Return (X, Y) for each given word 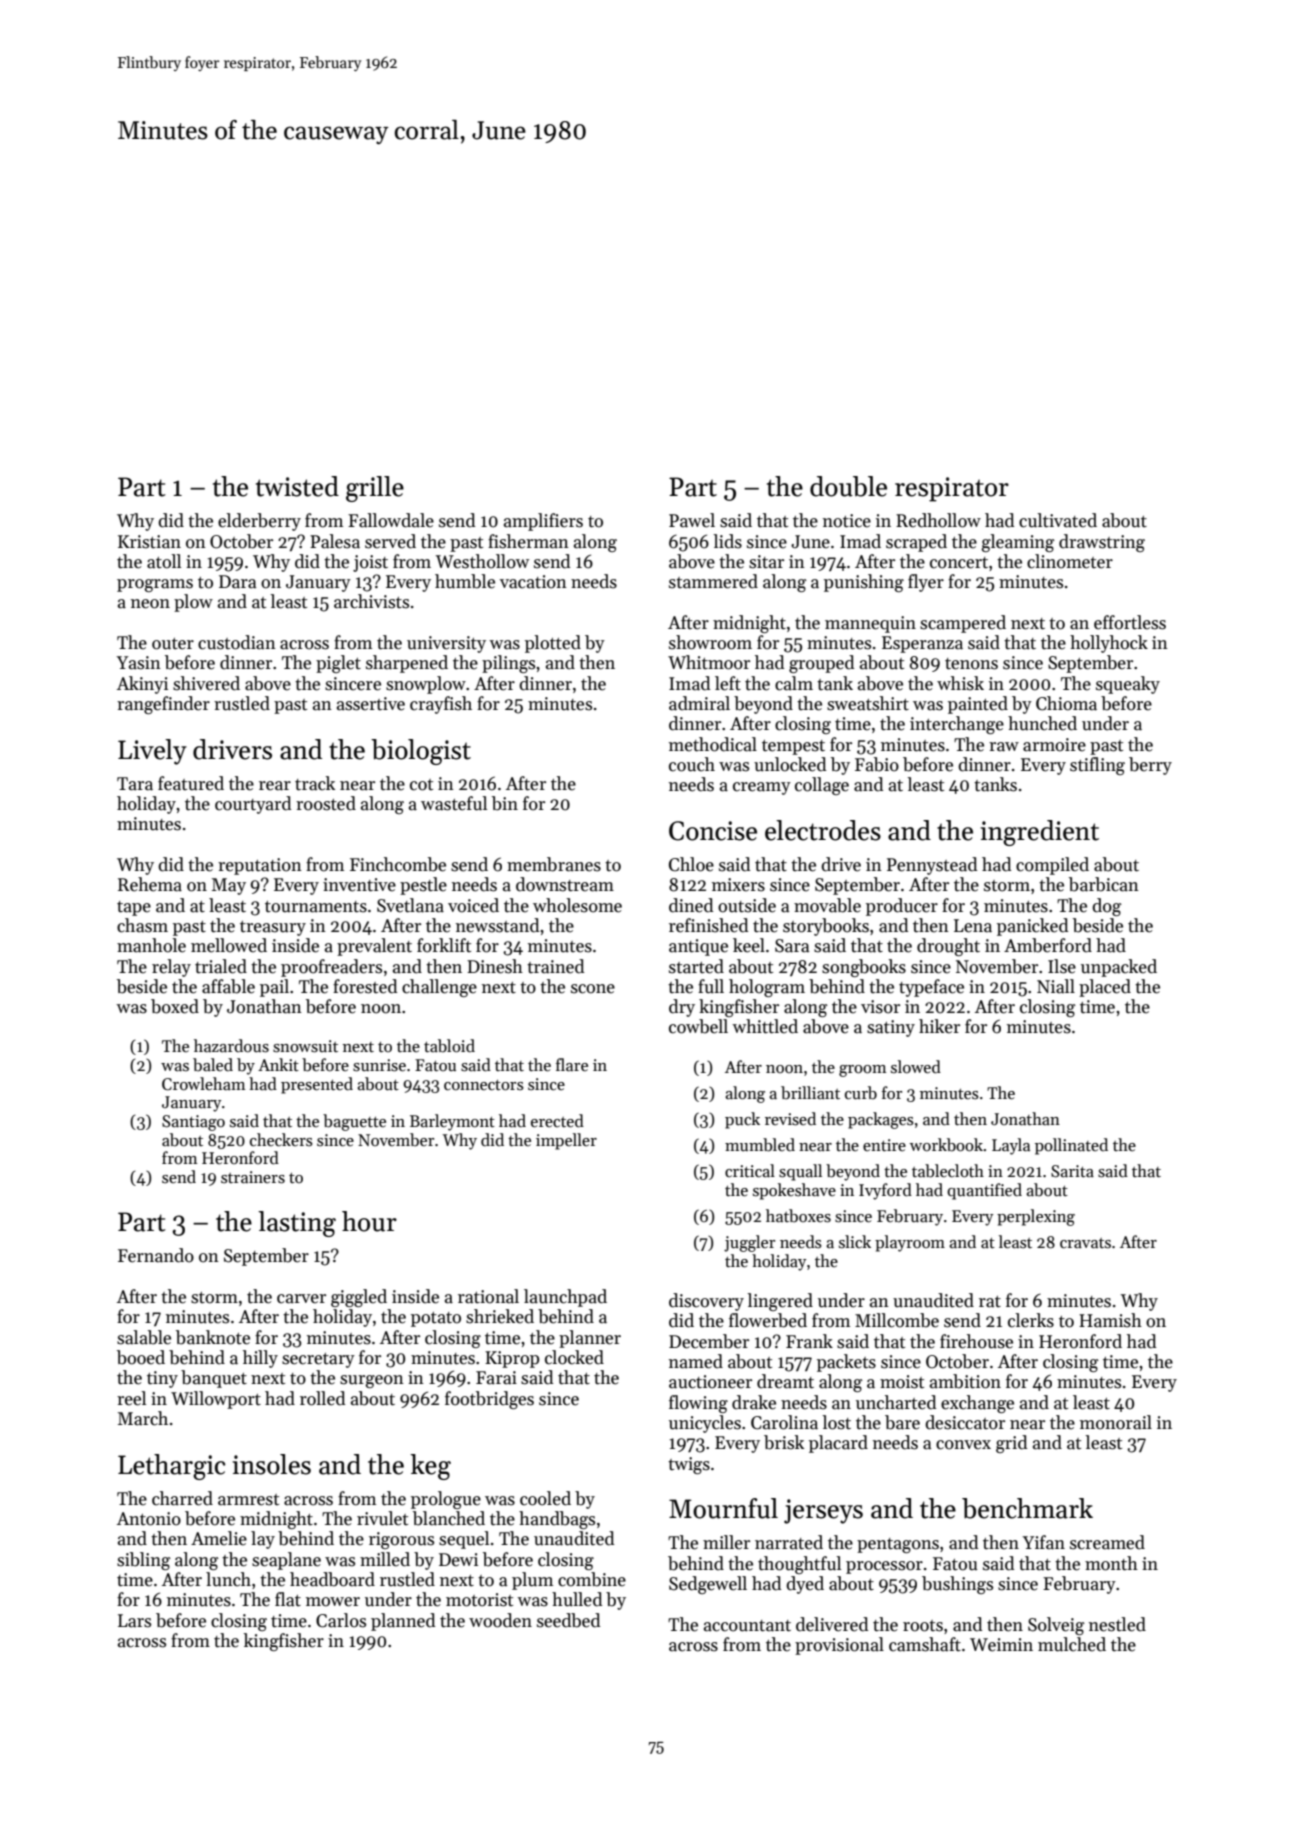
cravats (1085, 1243)
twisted (297, 486)
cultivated (1058, 520)
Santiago (193, 1123)
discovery (706, 1302)
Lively (152, 752)
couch (692, 764)
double (848, 486)
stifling (1097, 766)
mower (333, 1602)
